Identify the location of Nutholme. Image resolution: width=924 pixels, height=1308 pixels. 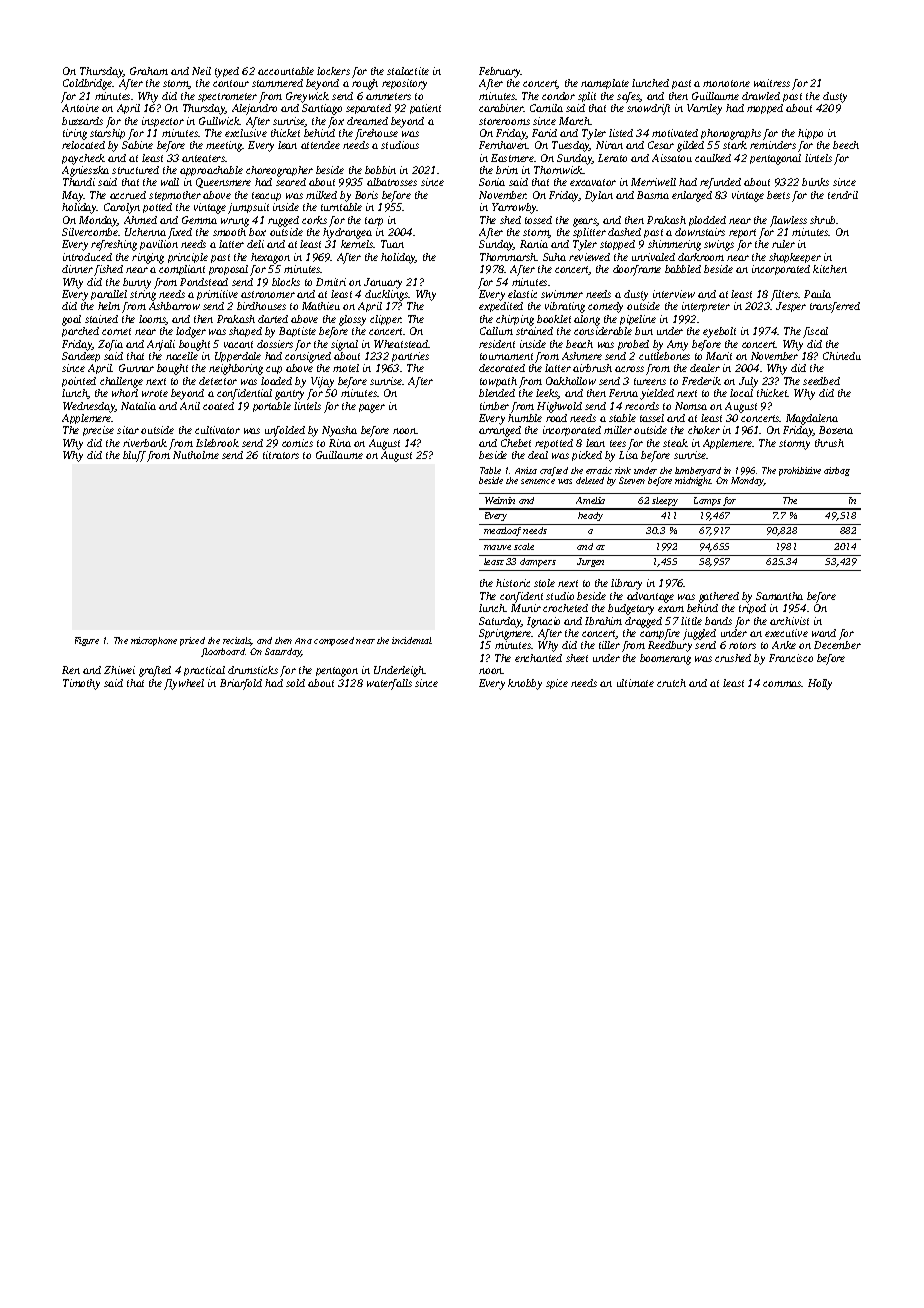
(196, 455).
